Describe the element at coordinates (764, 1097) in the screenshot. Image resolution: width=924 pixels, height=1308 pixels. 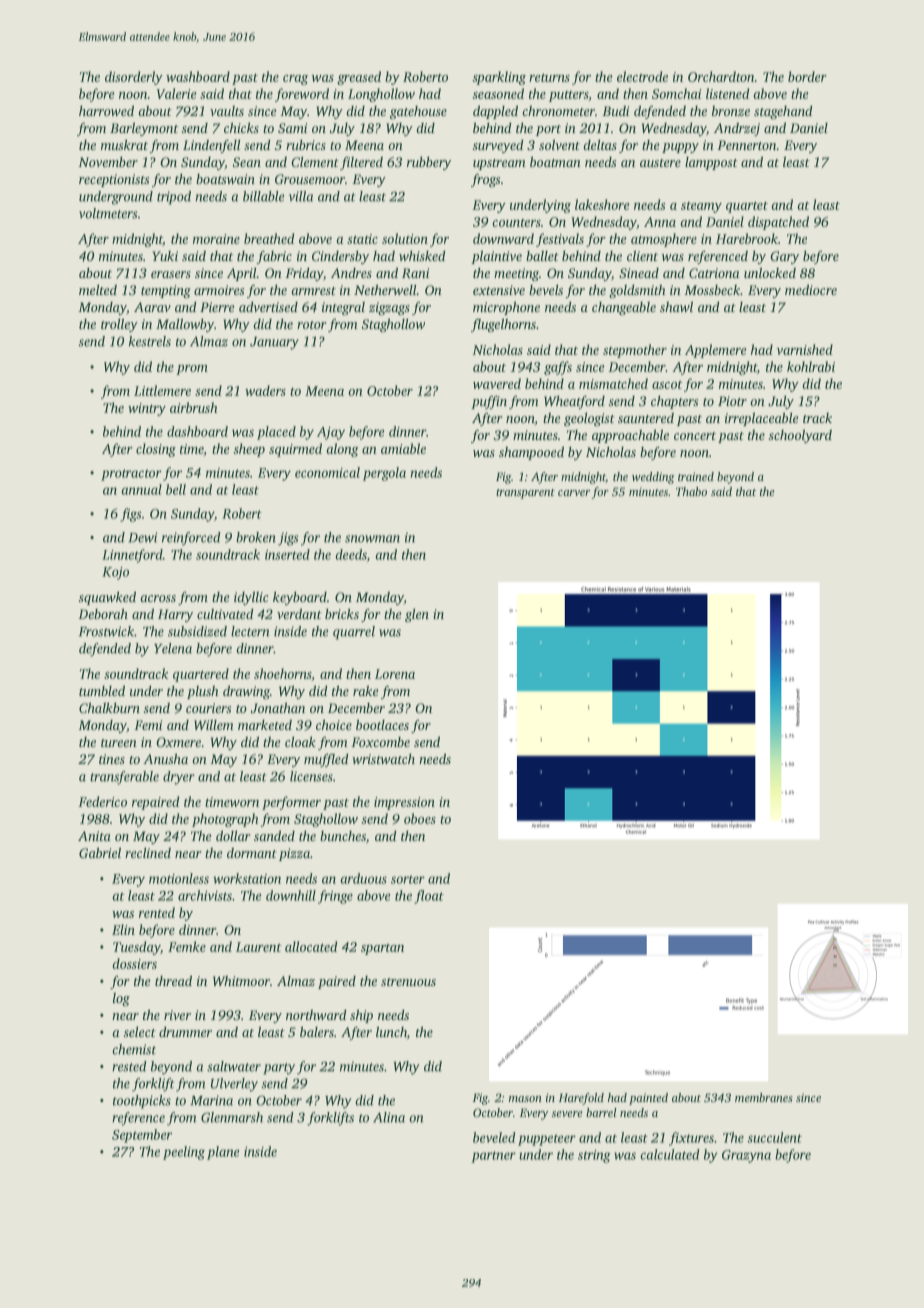
I see `membranes` at that location.
